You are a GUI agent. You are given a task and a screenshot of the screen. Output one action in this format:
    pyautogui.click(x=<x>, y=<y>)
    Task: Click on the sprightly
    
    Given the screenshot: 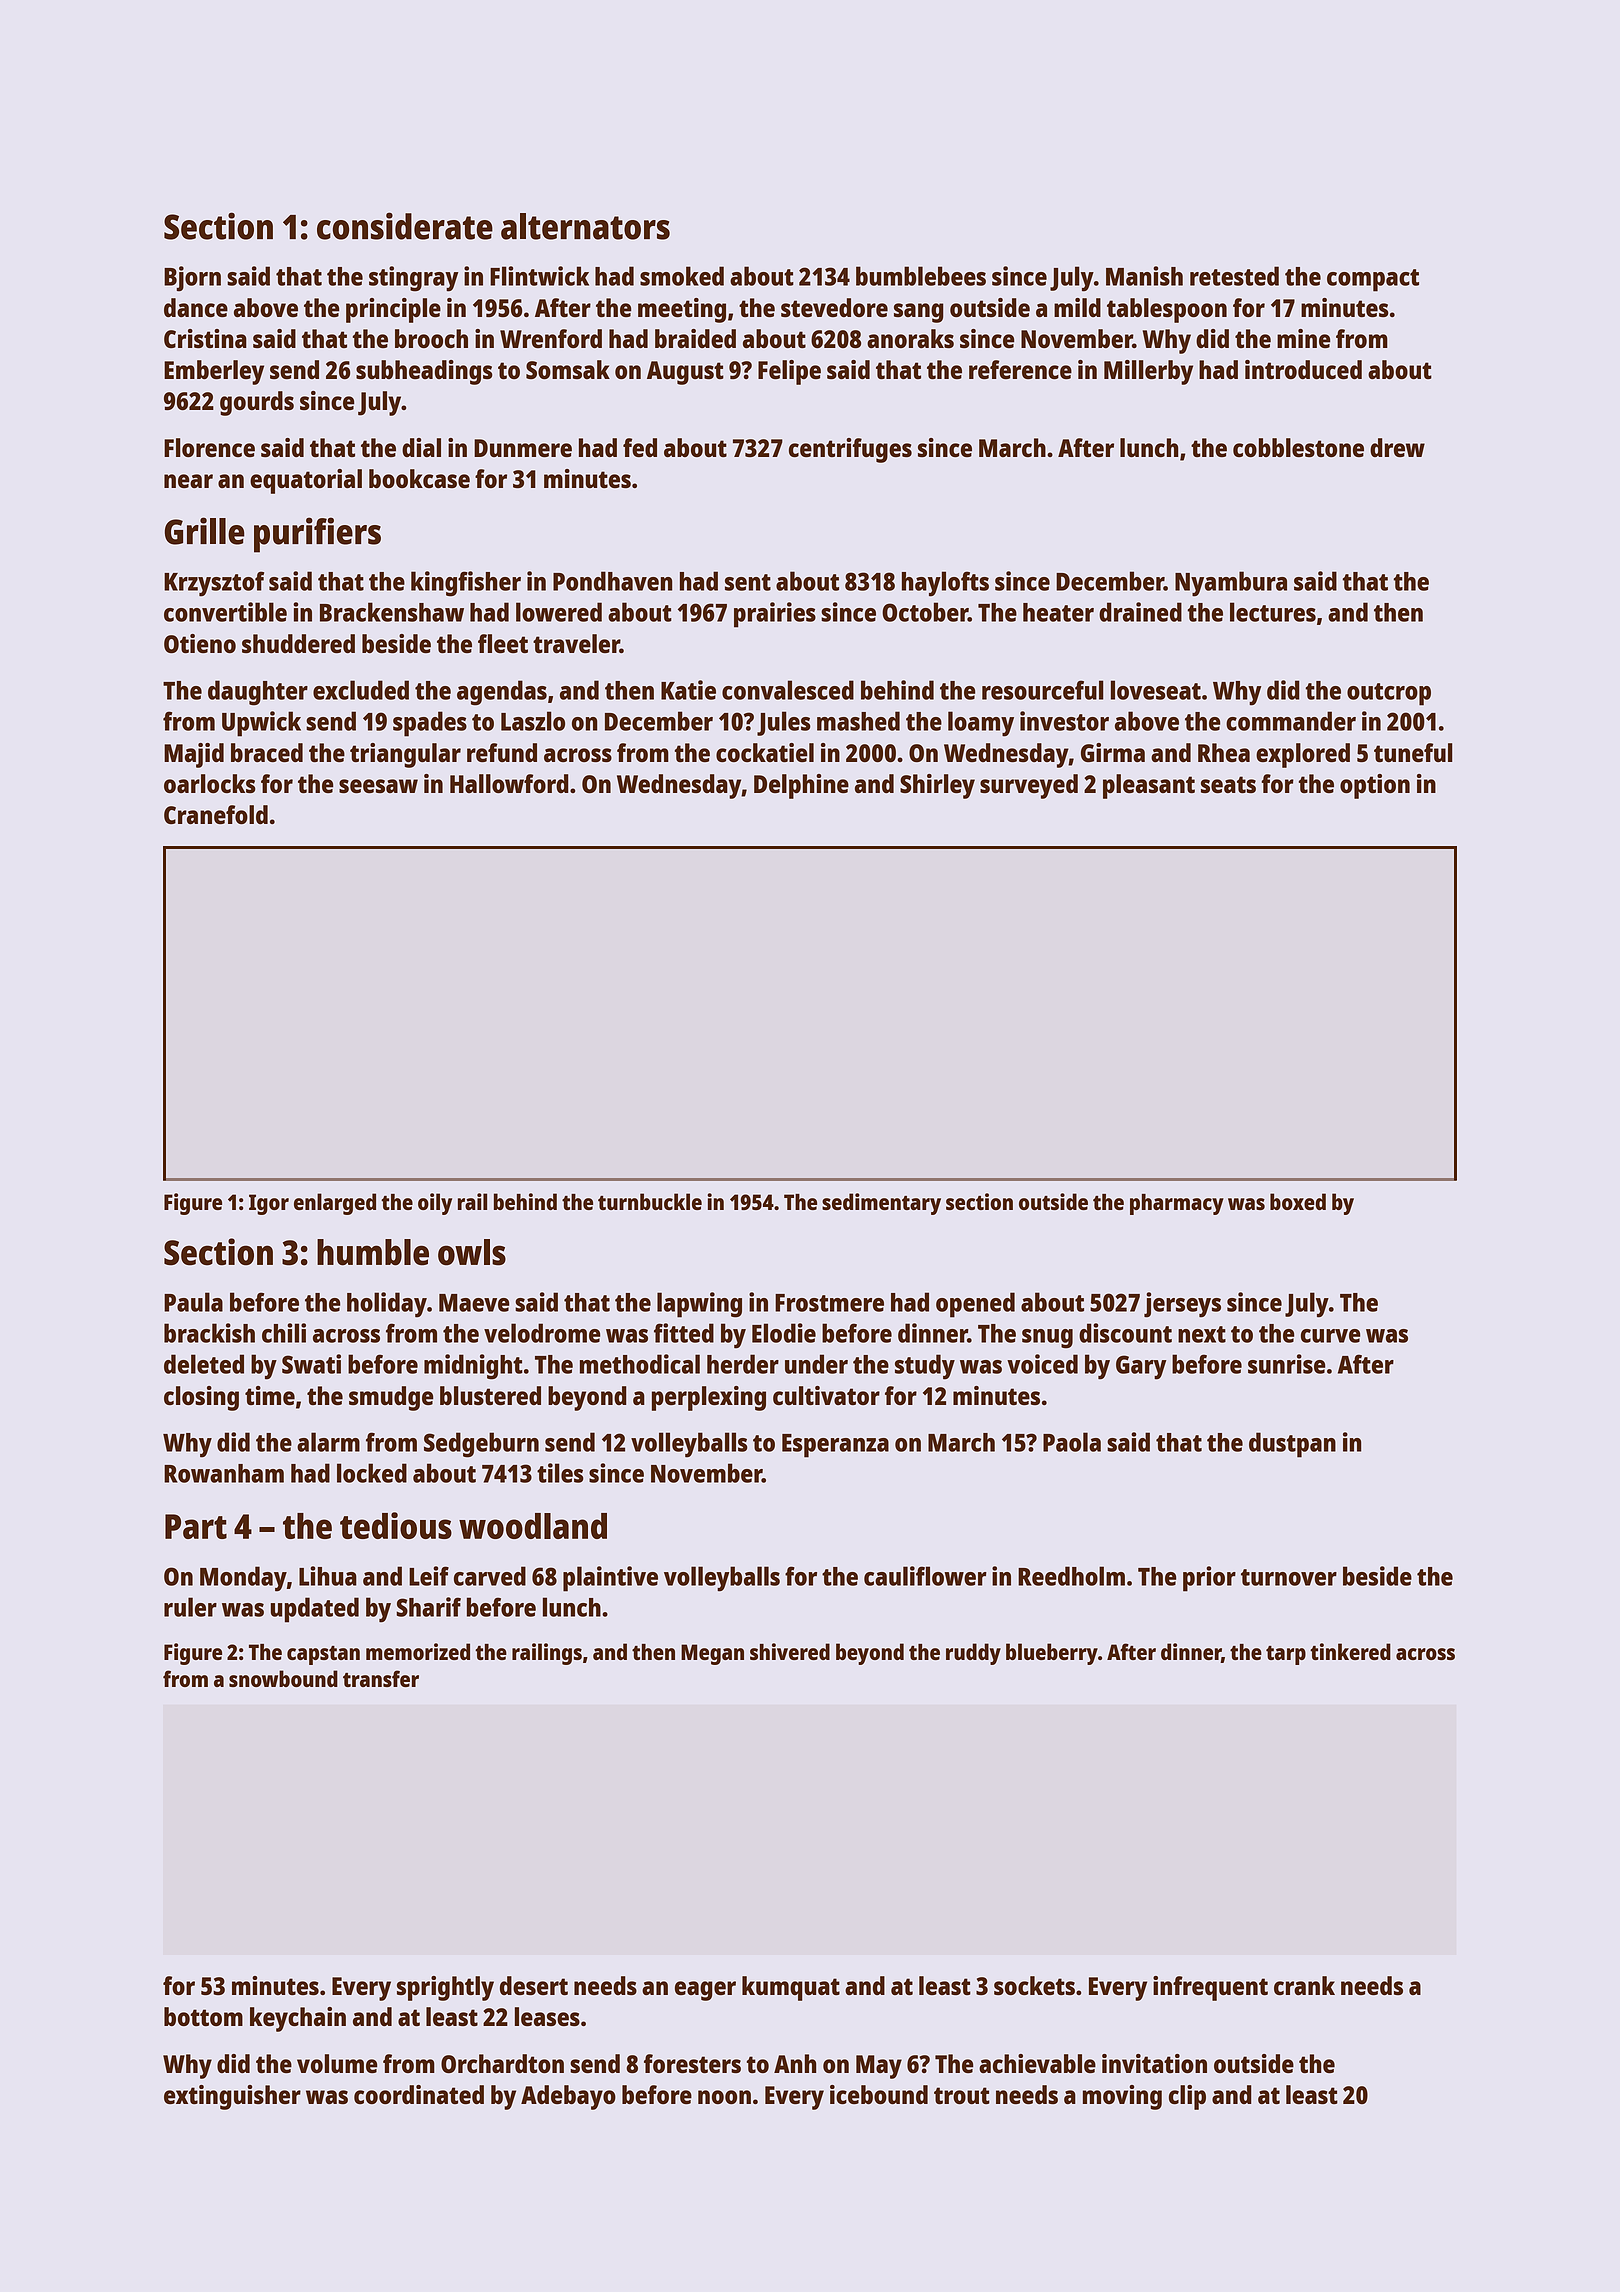 What is the action you would take?
    pyautogui.click(x=445, y=1988)
